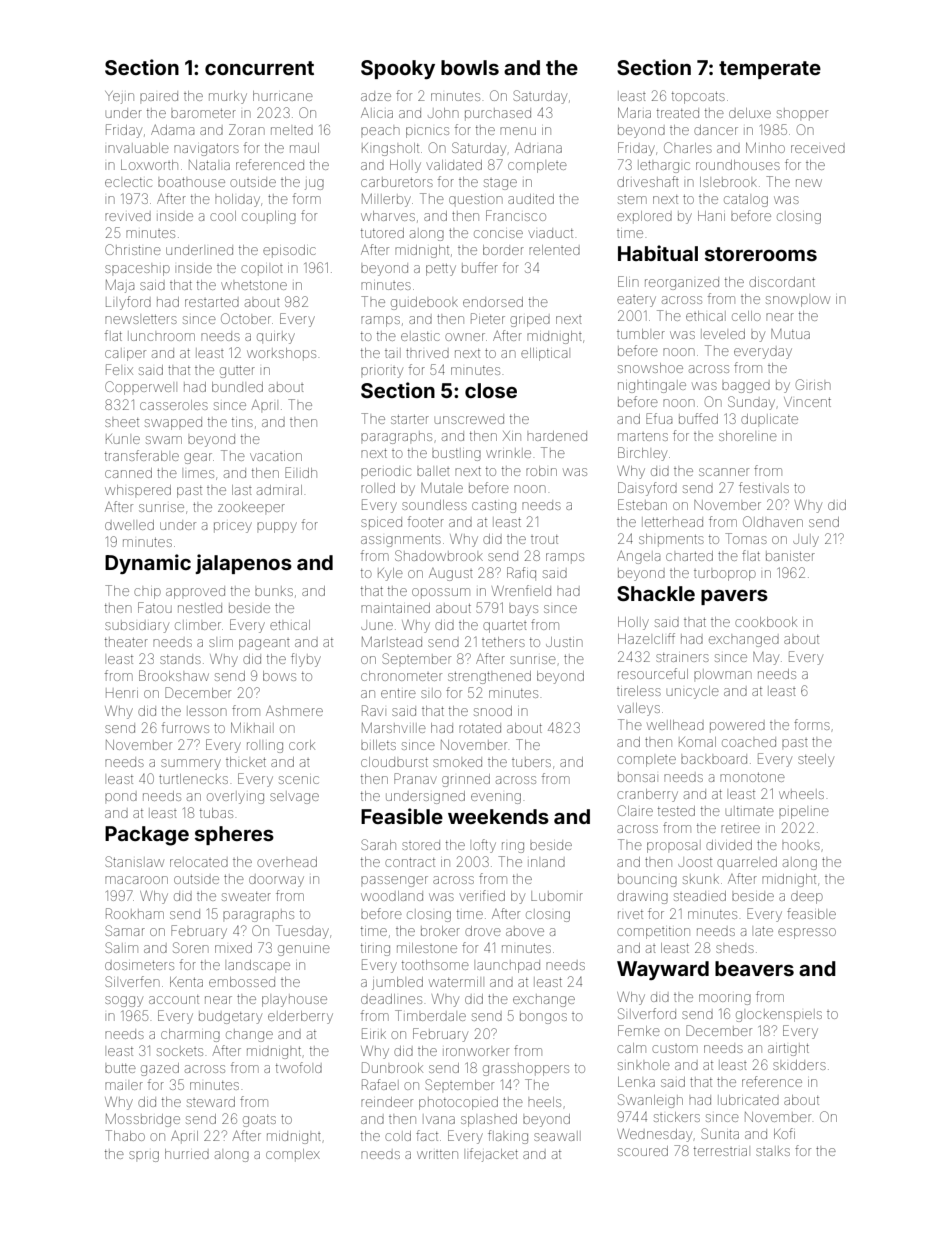 The image size is (952, 1233). What do you see at coordinates (237, 200) in the screenshot?
I see `holiday` at bounding box center [237, 200].
